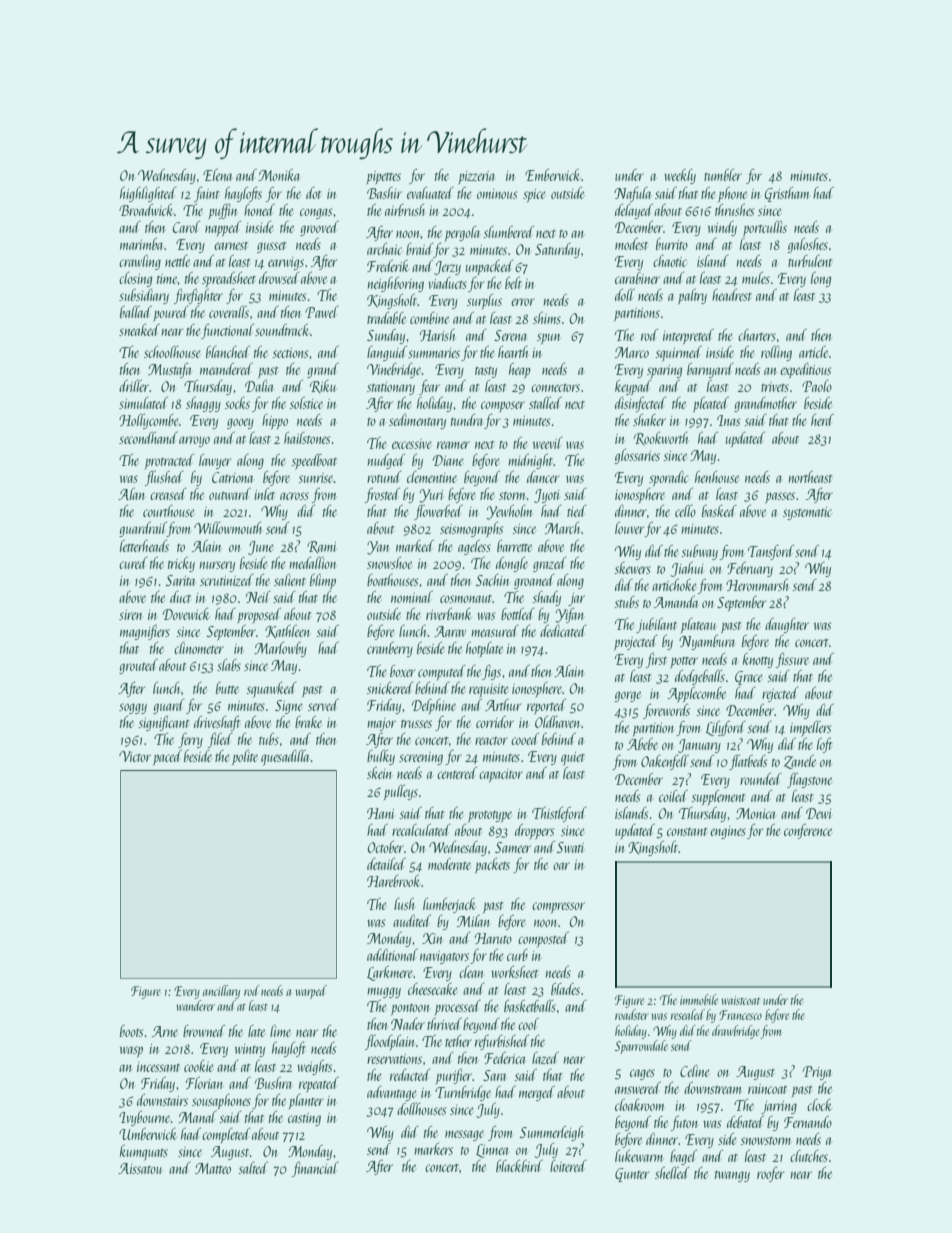 The height and width of the document is (1233, 952). What do you see at coordinates (740, 1000) in the document?
I see `waistcoat` at bounding box center [740, 1000].
